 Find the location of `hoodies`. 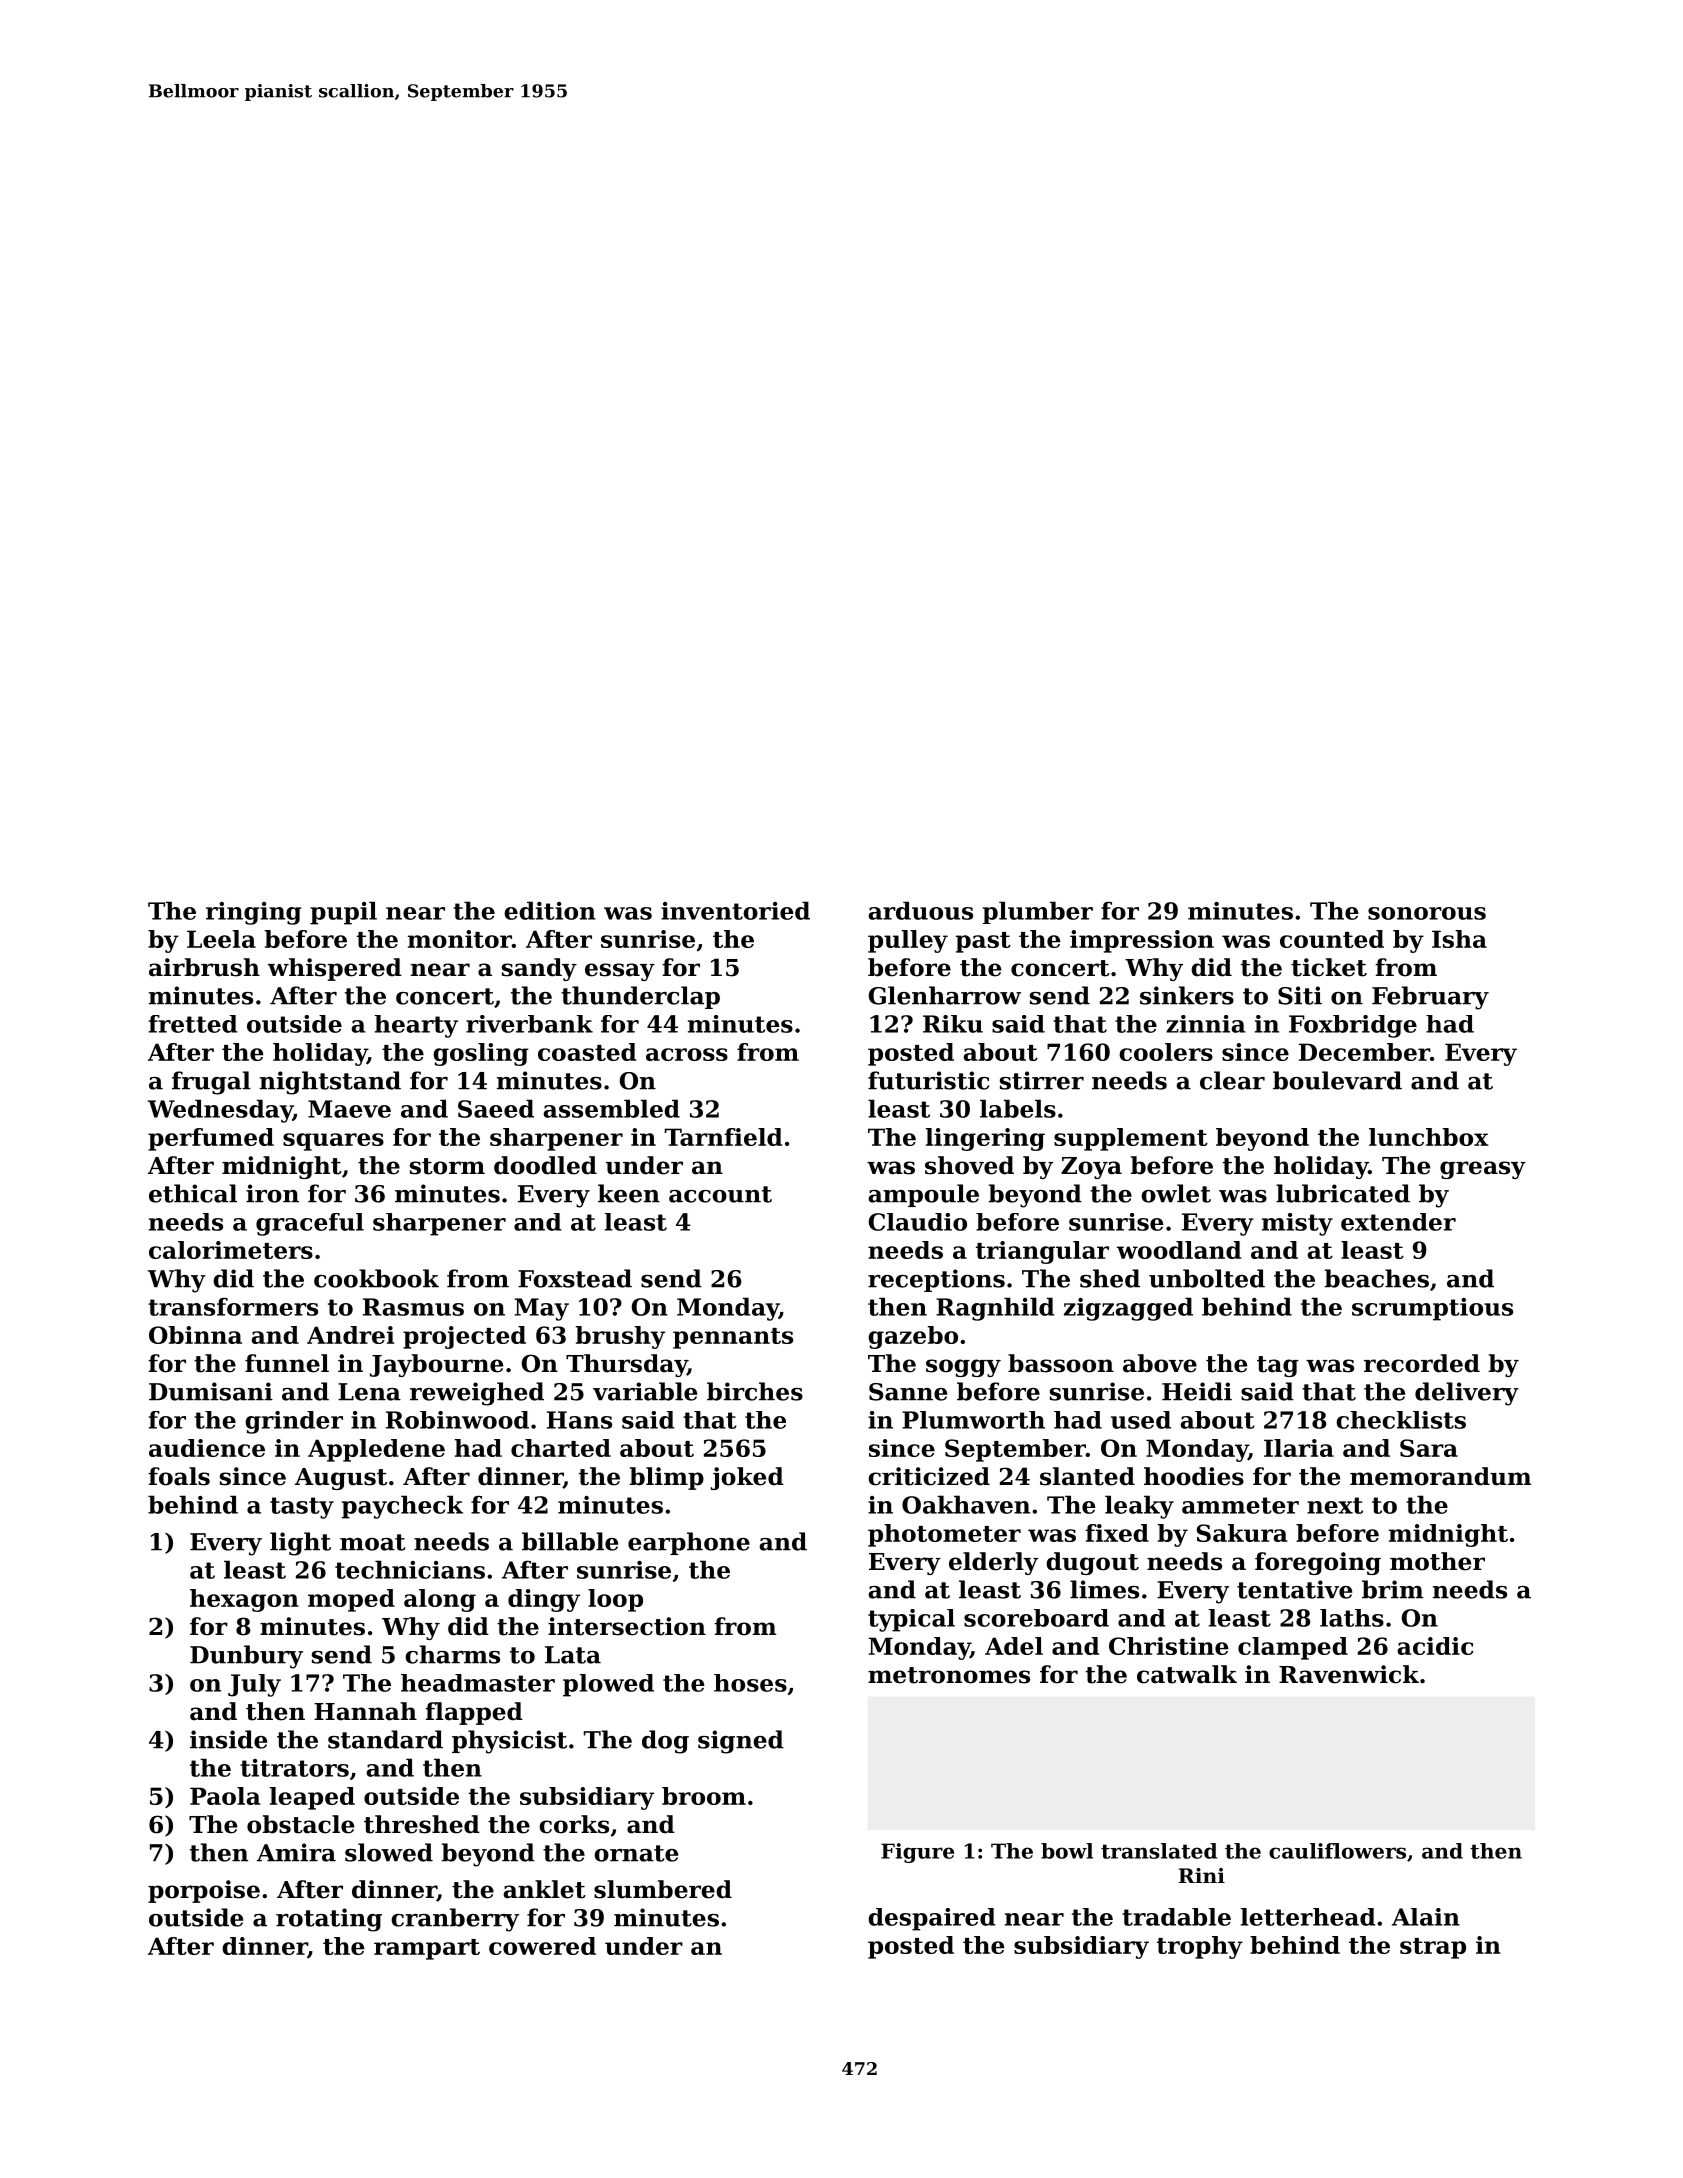

hoodies is located at coordinates (1194, 1476).
